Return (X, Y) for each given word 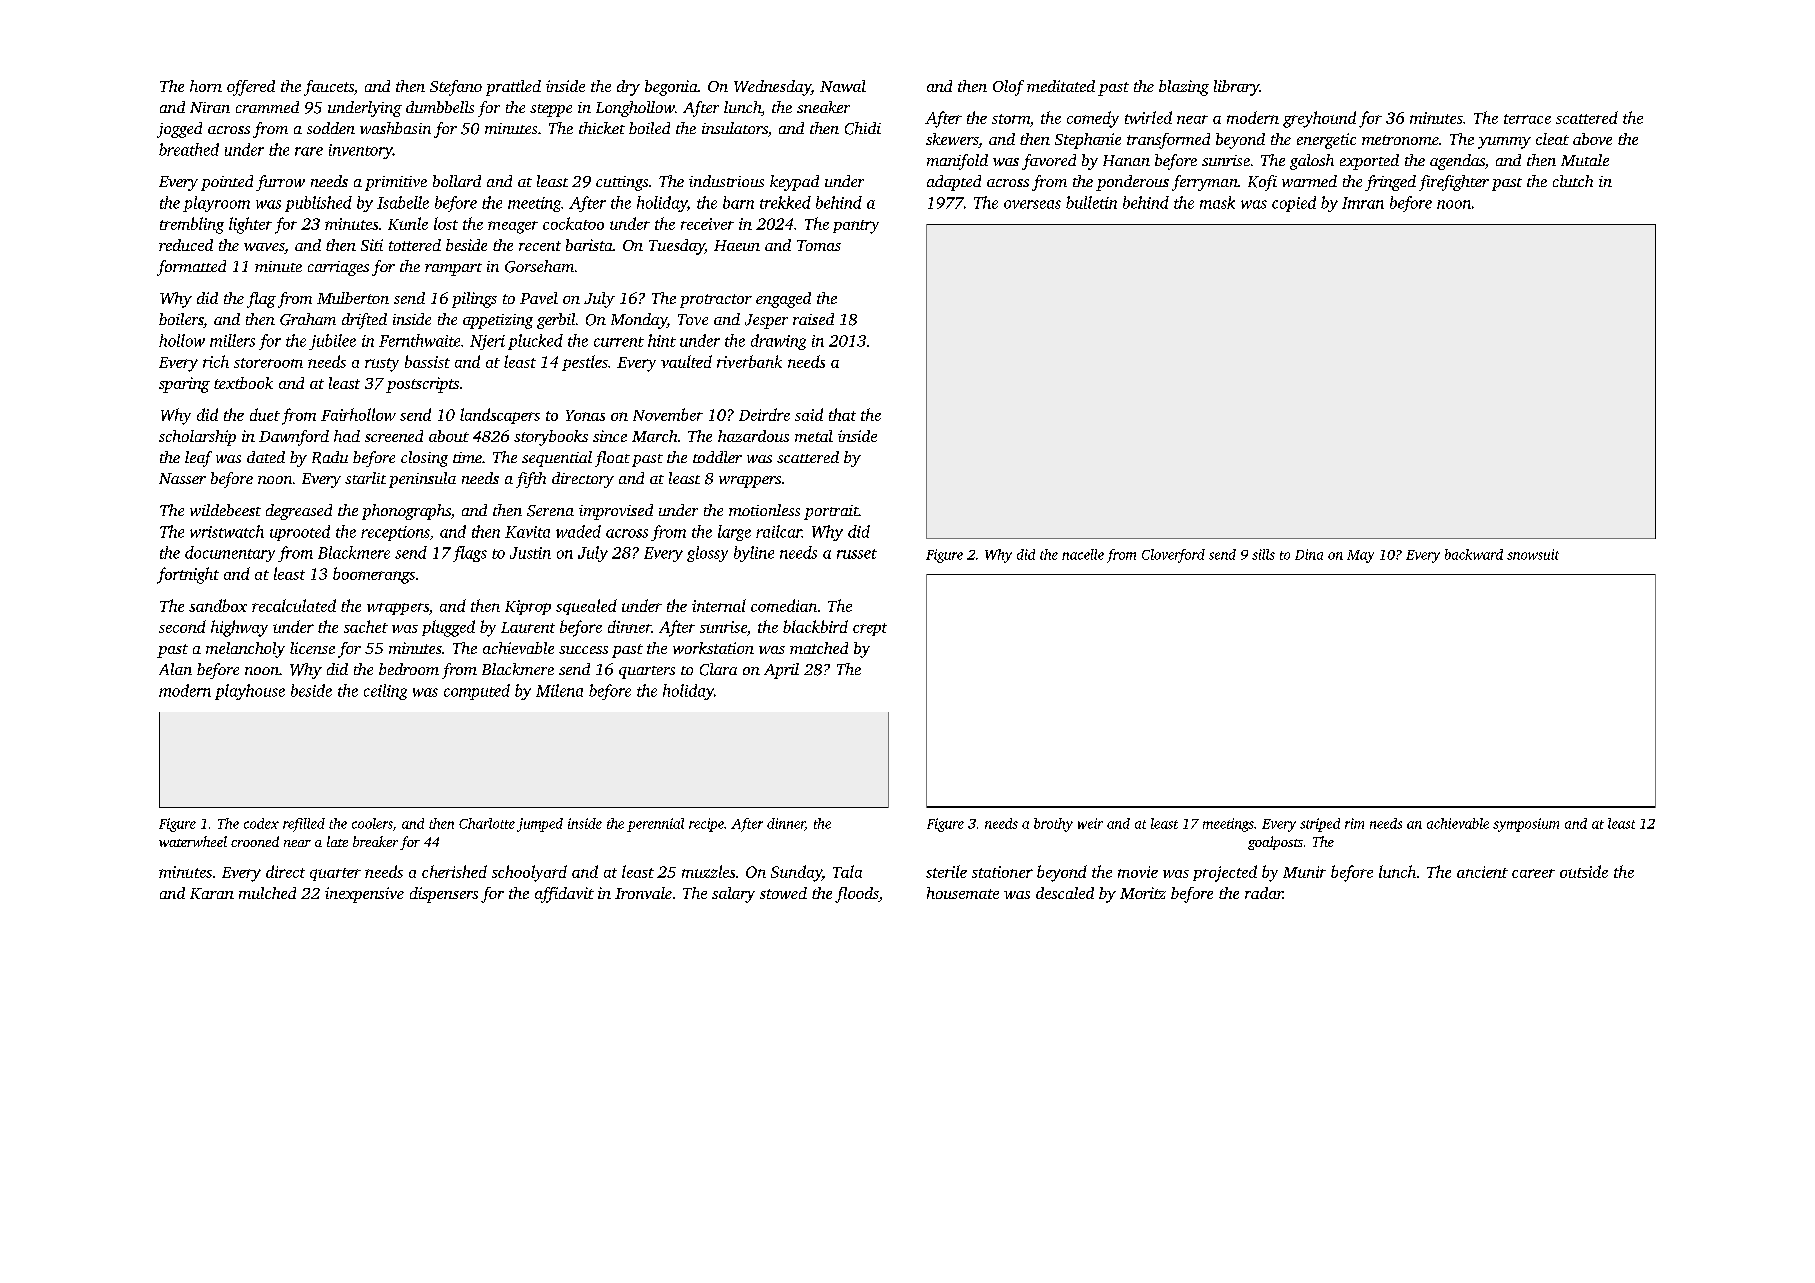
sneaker (823, 107)
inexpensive (364, 895)
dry (628, 88)
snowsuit (1533, 554)
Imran (1363, 203)
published (318, 204)
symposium (1526, 825)
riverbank (749, 361)
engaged (783, 300)
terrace (1527, 119)
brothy (1053, 825)
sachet (366, 626)
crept (870, 629)
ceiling (385, 692)
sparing (184, 385)
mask (1217, 202)
